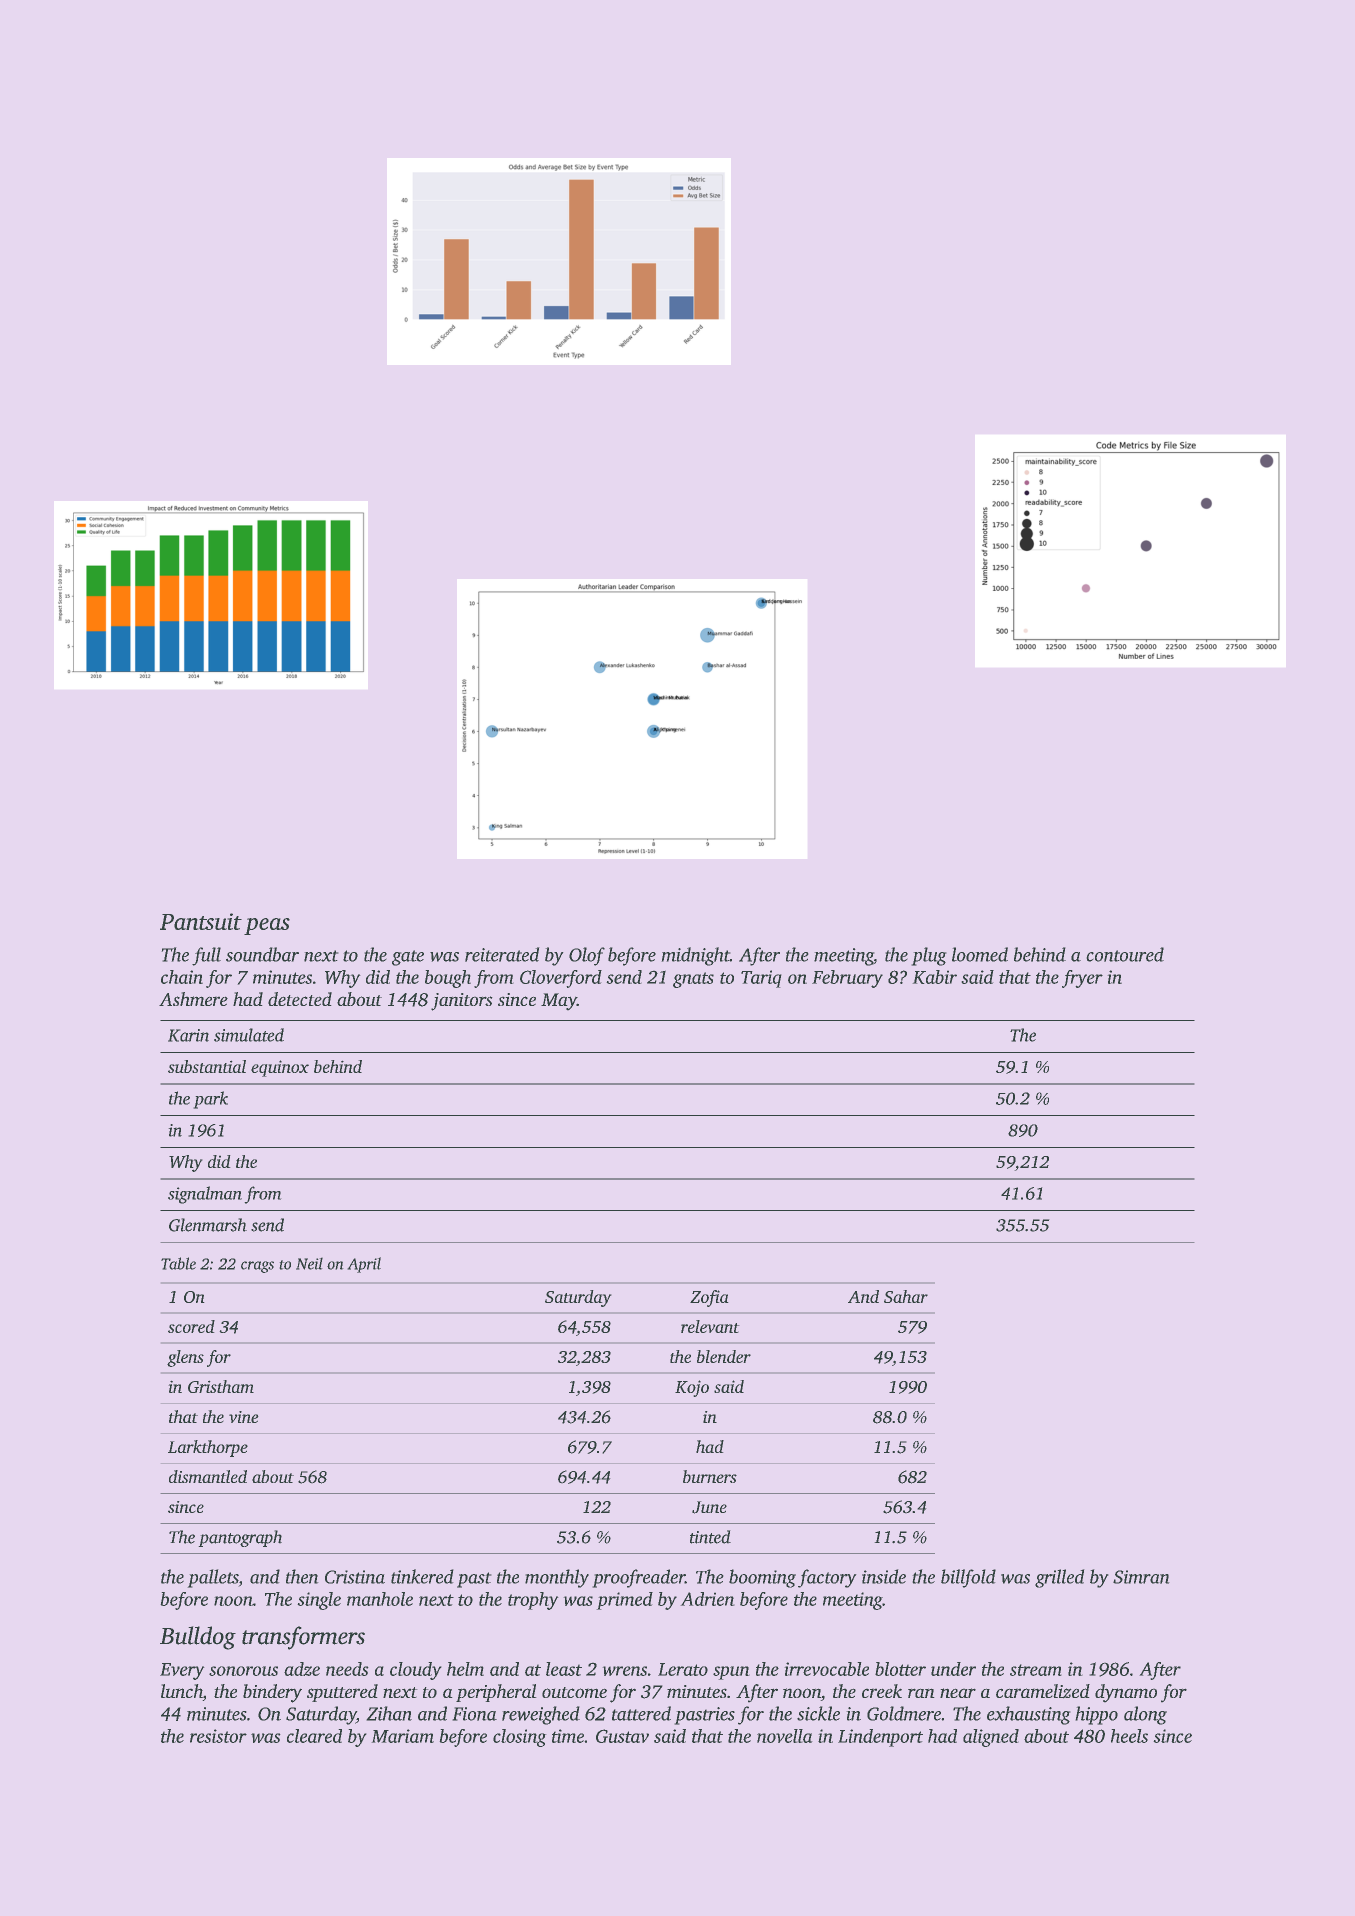 The image size is (1355, 1916). Describe the element at coordinates (182, 977) in the screenshot. I see `chain` at that location.
